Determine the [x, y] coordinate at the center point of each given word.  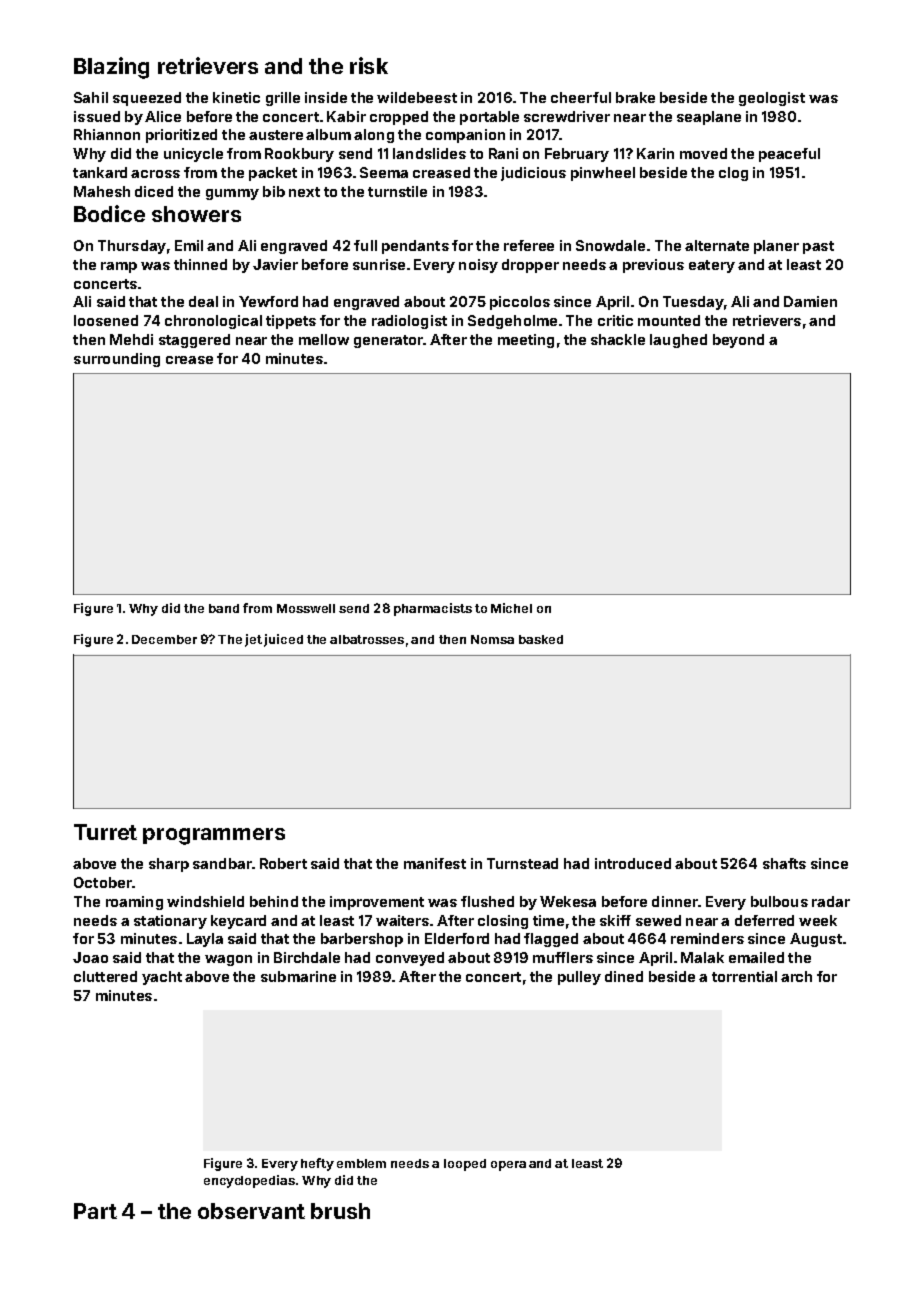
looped [465, 1165]
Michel [511, 608]
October [103, 882]
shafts [784, 863]
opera [508, 1166]
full [365, 245]
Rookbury [299, 155]
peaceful [789, 155]
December [164, 639]
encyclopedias [249, 1181]
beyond [738, 341]
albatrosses [367, 639]
